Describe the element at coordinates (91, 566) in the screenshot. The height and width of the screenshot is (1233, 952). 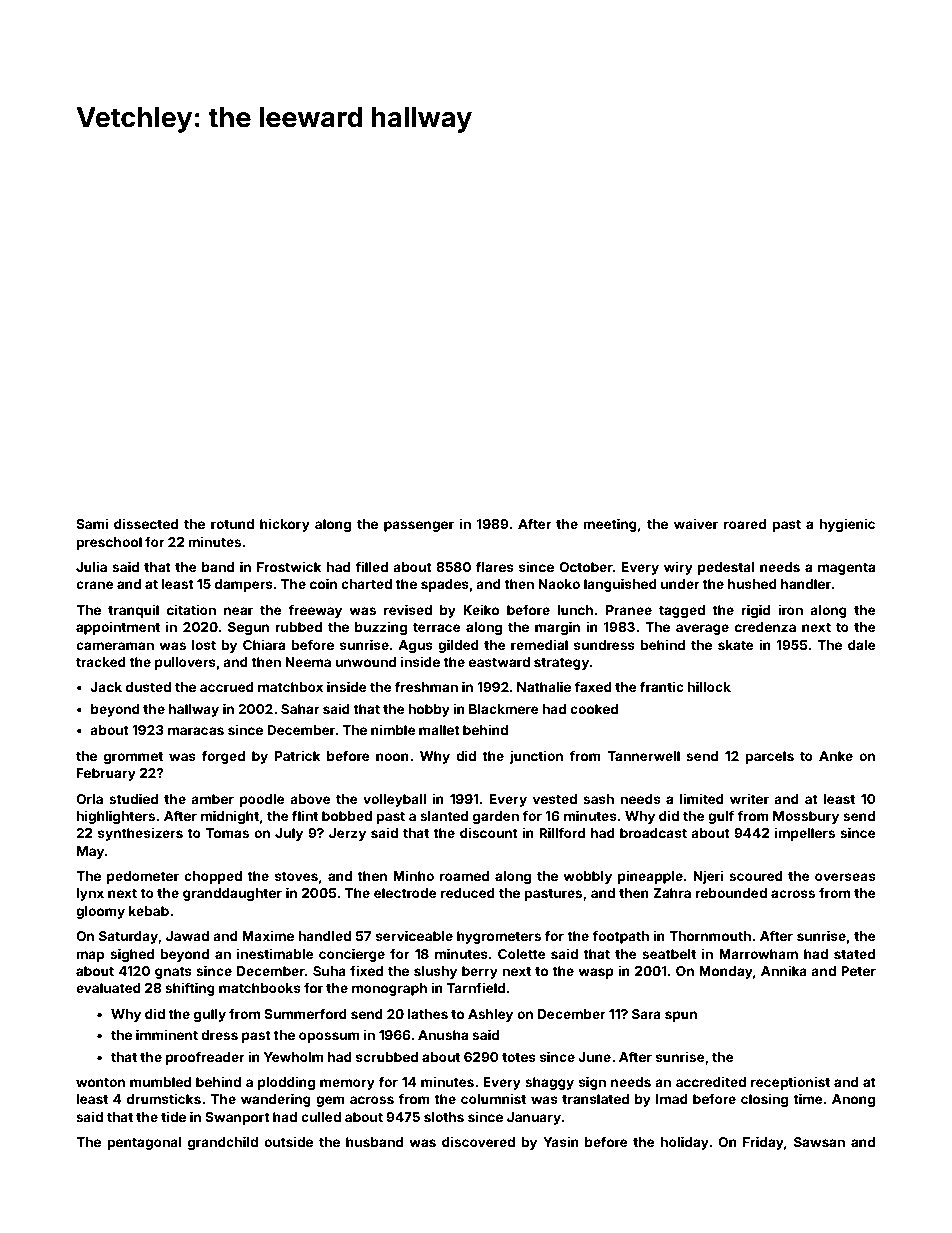
I see `Julia` at that location.
